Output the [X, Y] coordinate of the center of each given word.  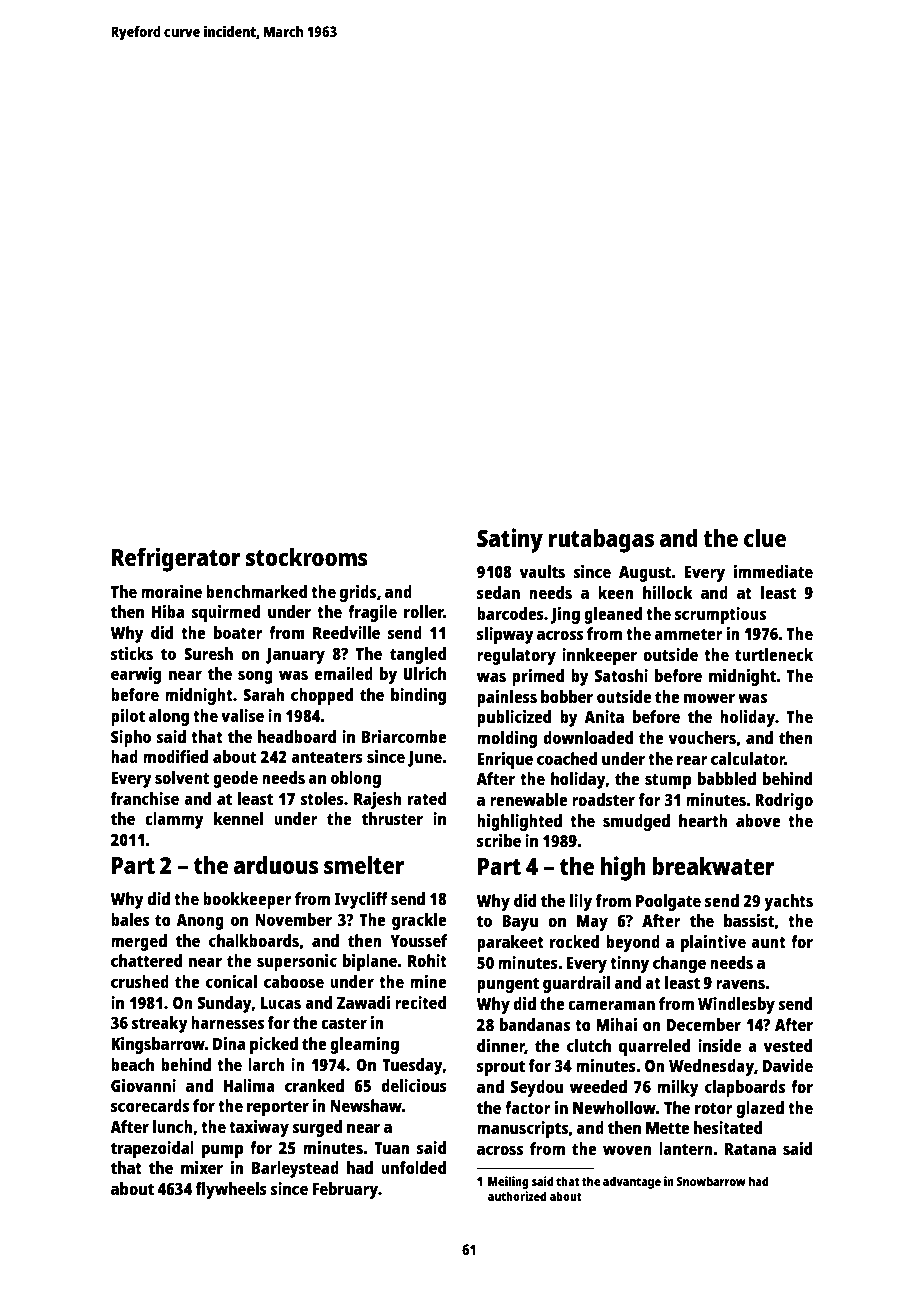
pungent [508, 985]
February [345, 1190]
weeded [598, 1086]
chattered [146, 960]
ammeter [688, 634]
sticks [132, 653]
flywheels [231, 1190]
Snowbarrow [711, 1181]
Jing [565, 615]
